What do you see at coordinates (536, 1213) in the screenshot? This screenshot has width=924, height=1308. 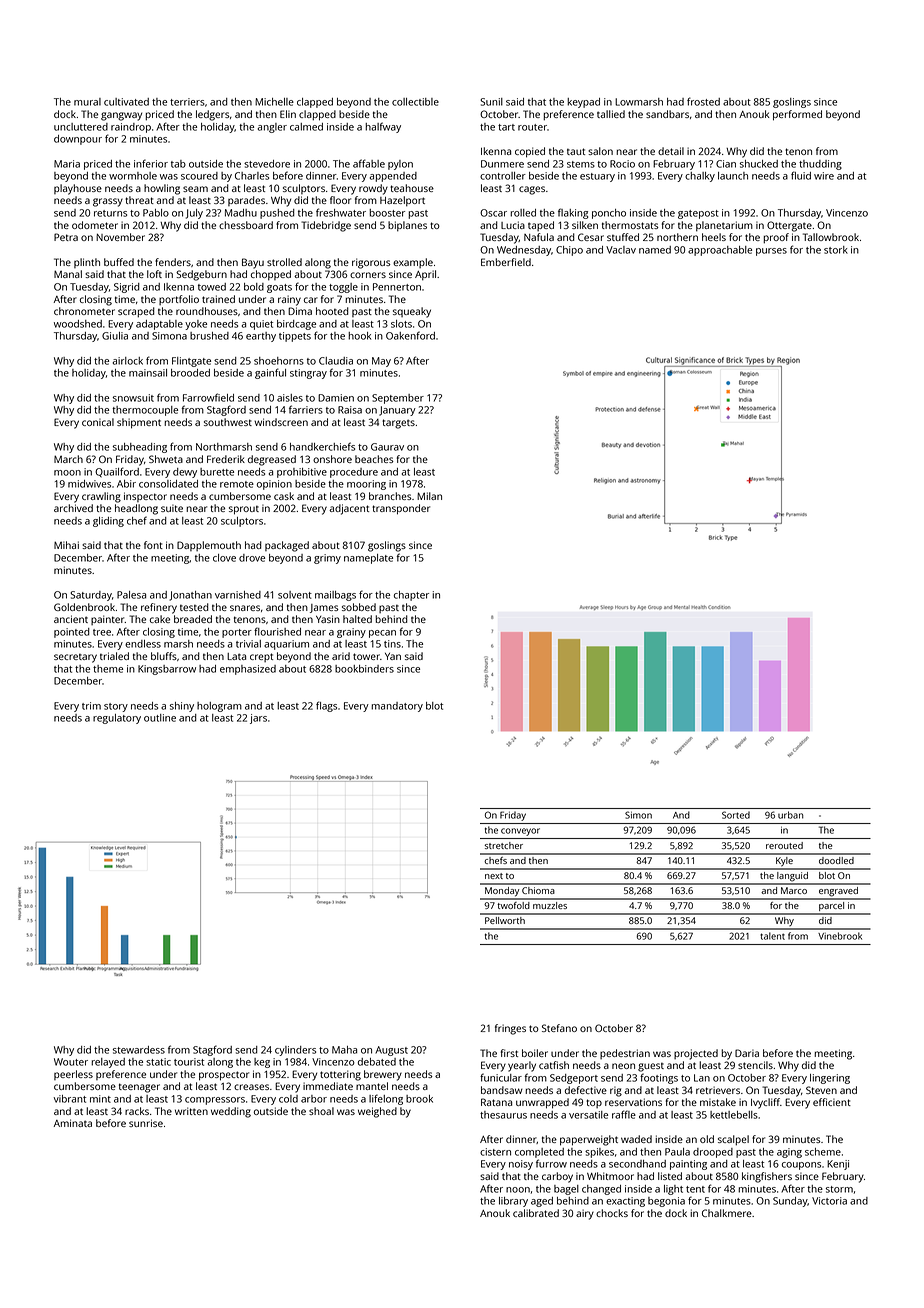 I see `calibrated` at bounding box center [536, 1213].
